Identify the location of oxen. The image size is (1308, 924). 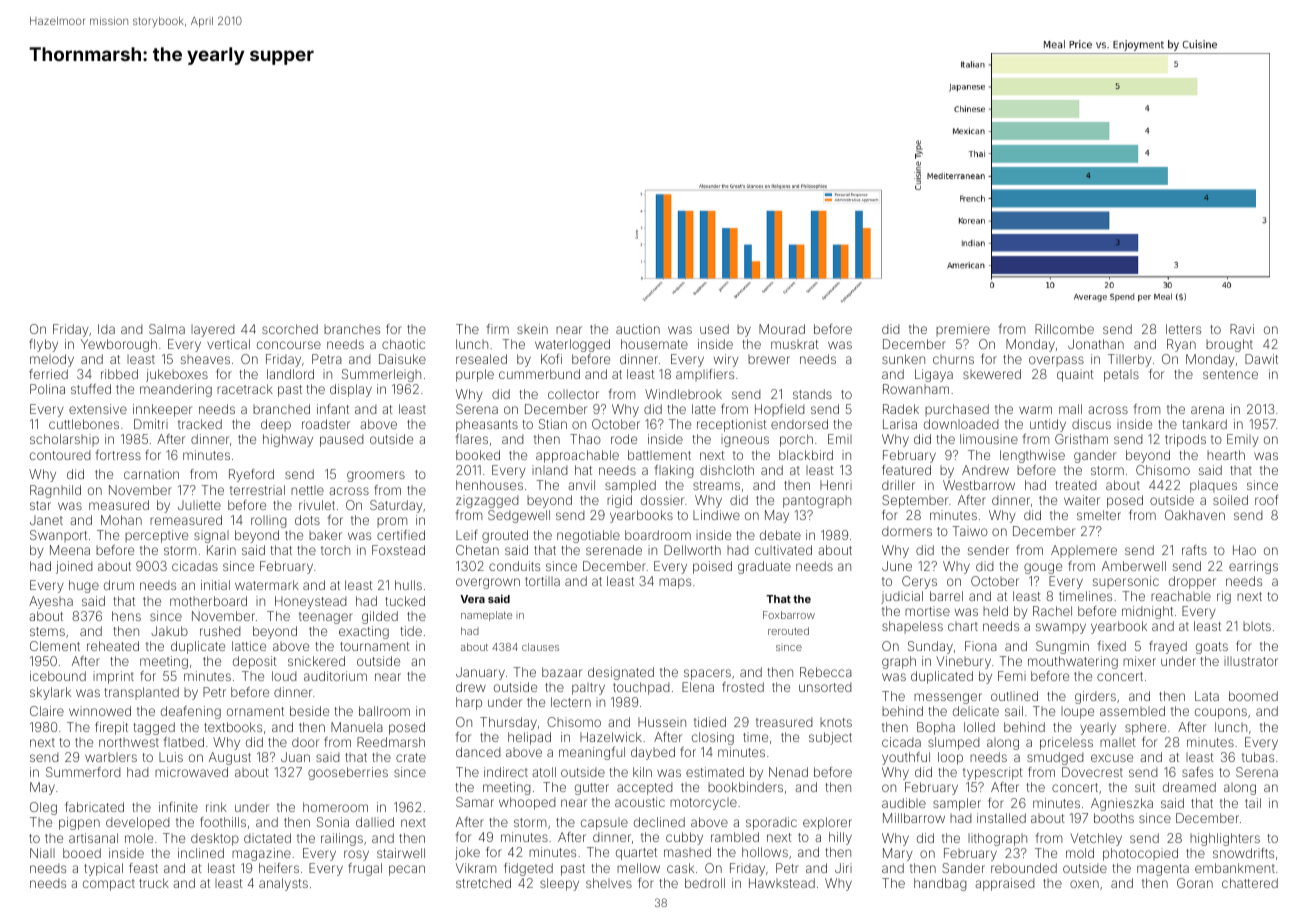
(1084, 884).
